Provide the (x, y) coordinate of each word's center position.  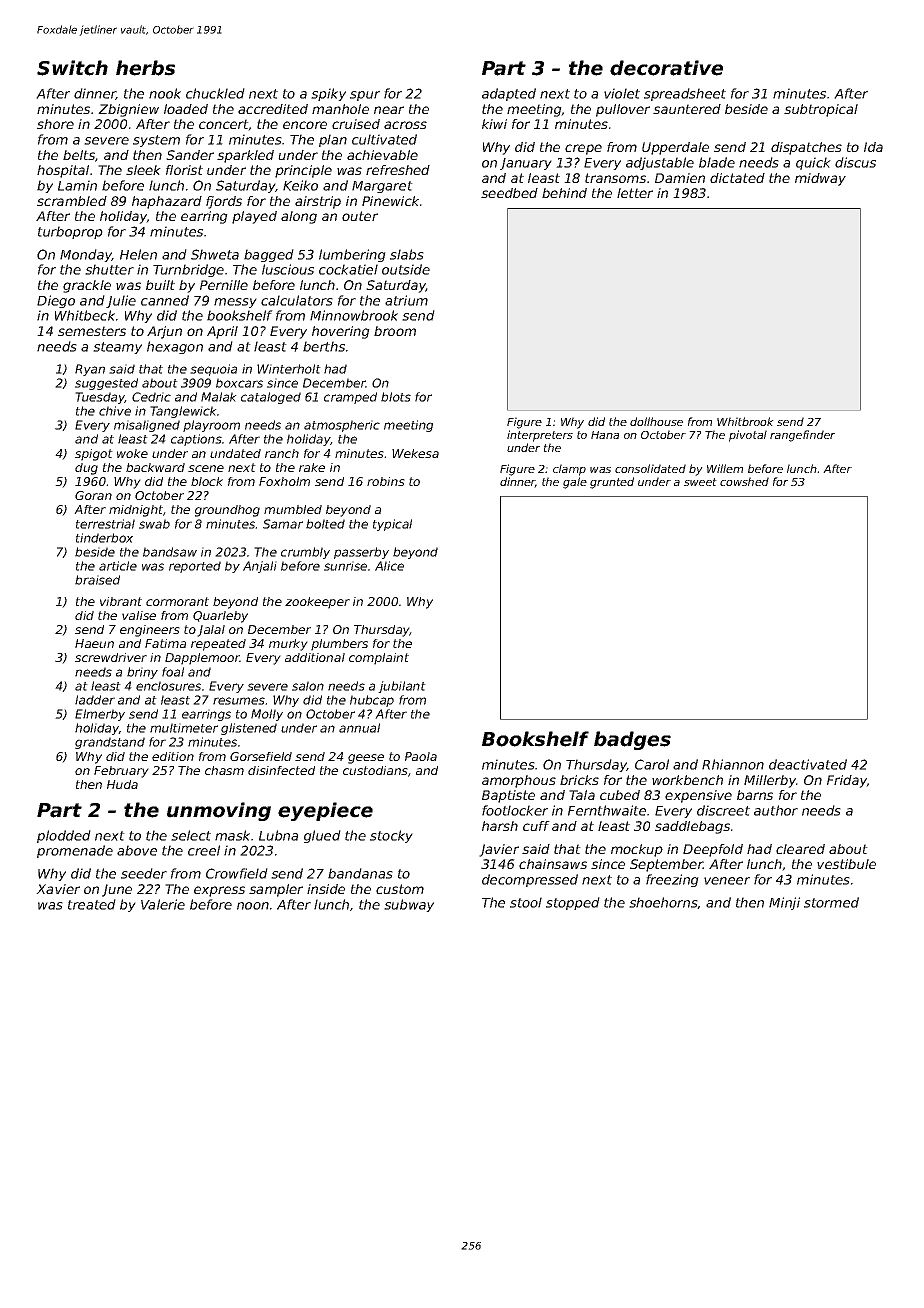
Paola (421, 756)
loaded (186, 109)
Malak (219, 397)
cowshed (744, 481)
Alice (389, 566)
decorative (666, 68)
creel (204, 850)
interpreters (540, 436)
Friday (847, 781)
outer (360, 216)
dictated (737, 178)
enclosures (168, 686)
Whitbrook (745, 421)
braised (97, 580)
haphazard (167, 202)
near (389, 110)
